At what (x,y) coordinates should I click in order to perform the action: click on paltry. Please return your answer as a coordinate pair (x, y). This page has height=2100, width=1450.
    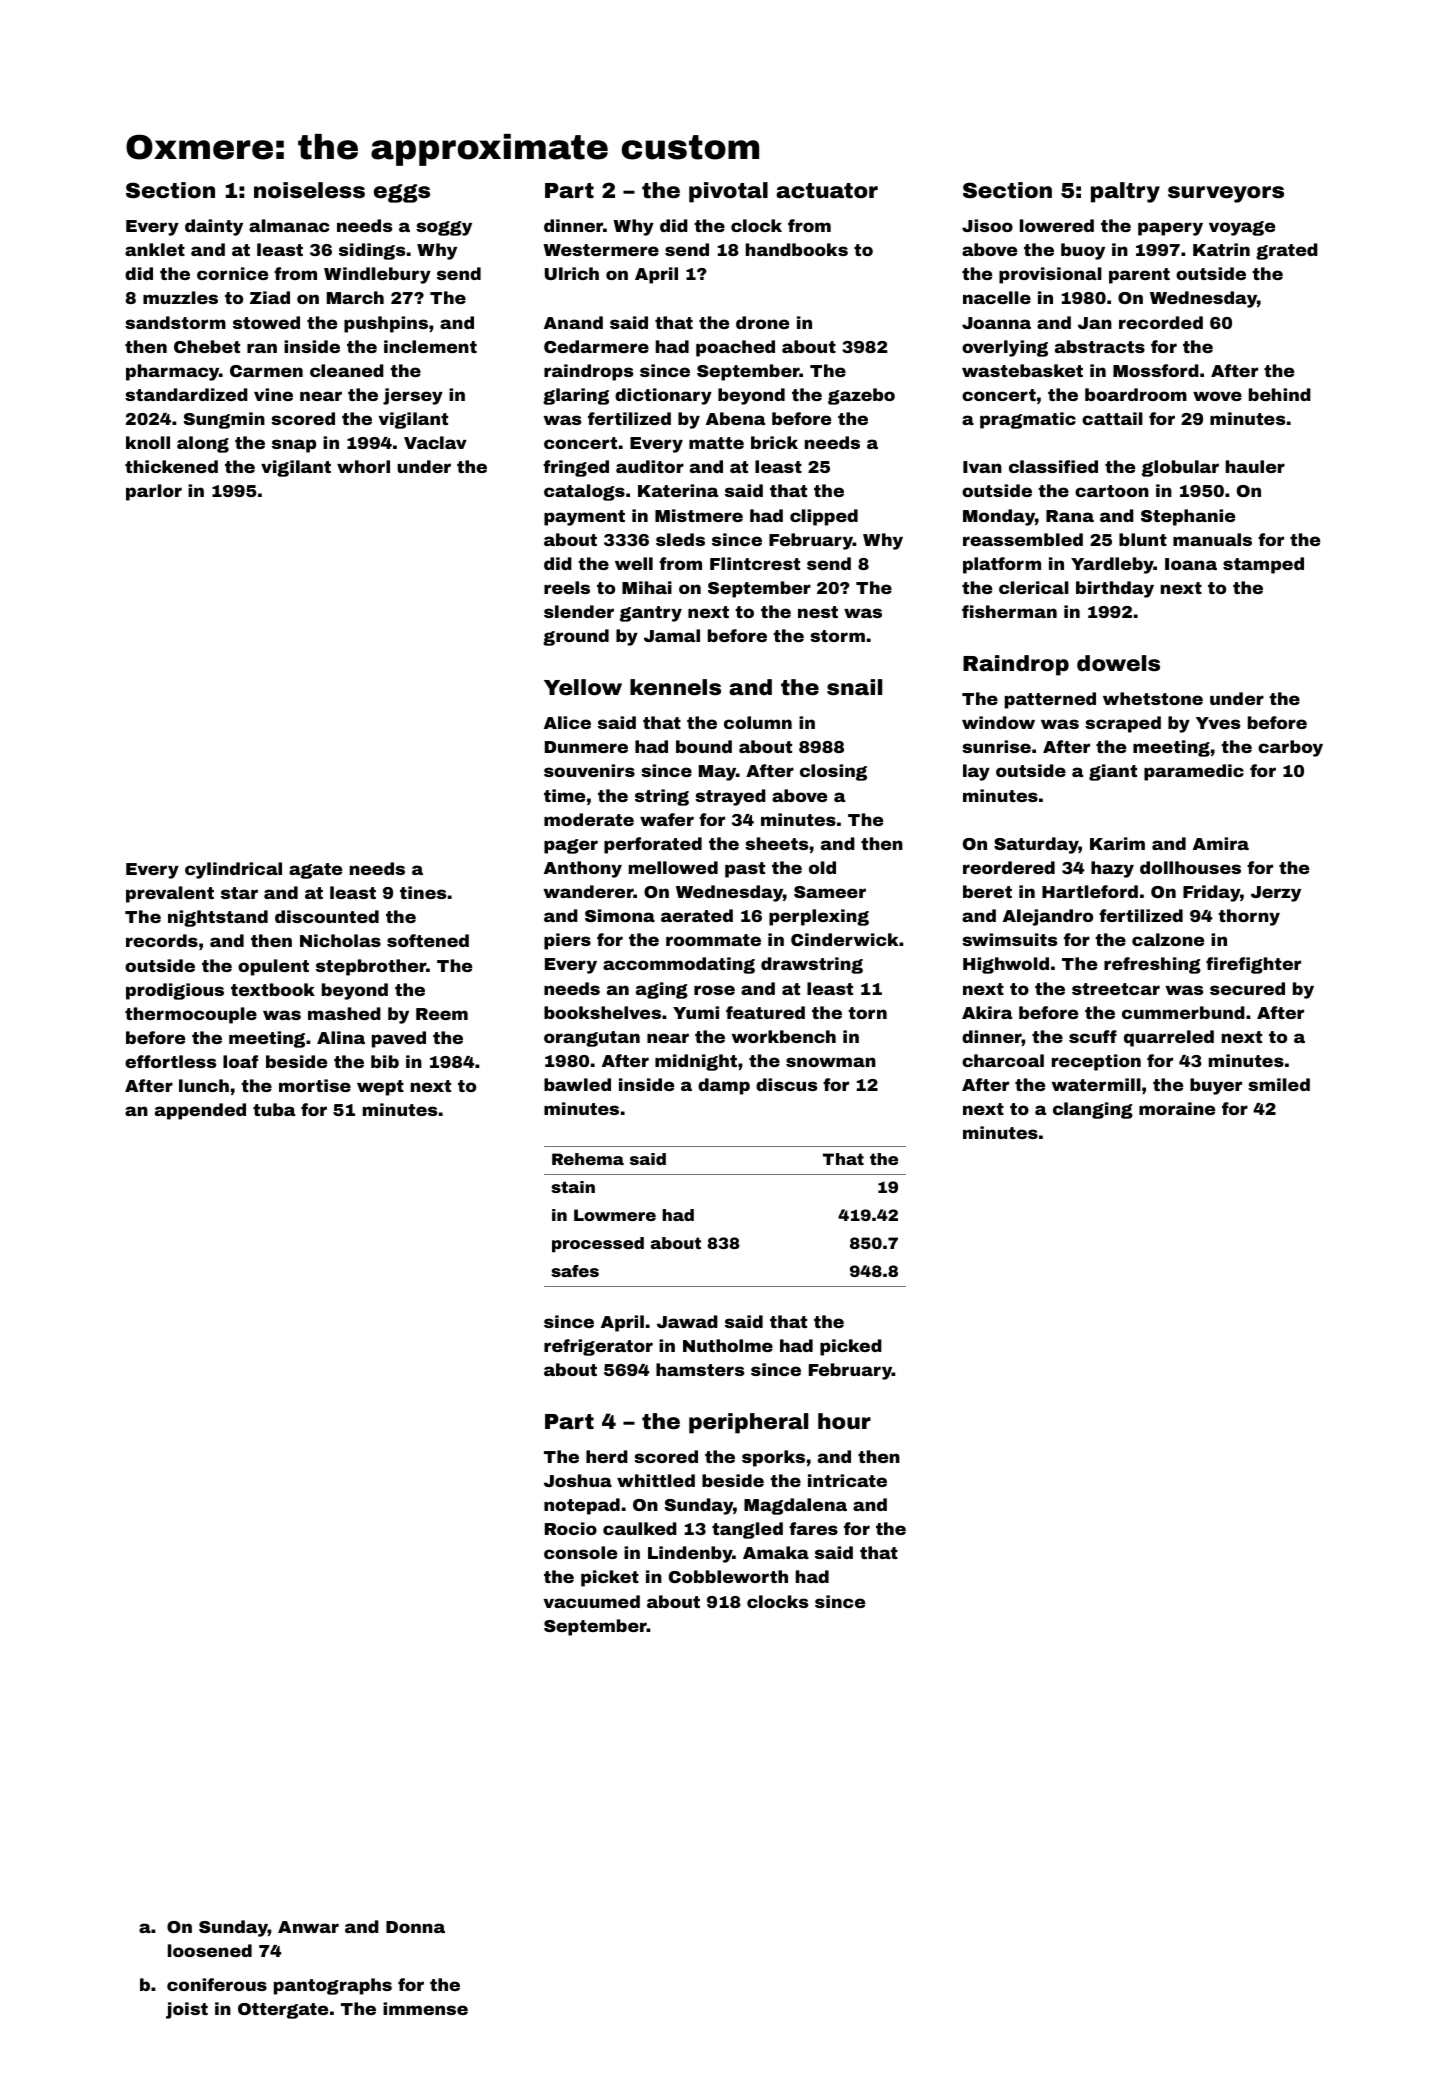
    Looking at the image, I should click on (1125, 192).
